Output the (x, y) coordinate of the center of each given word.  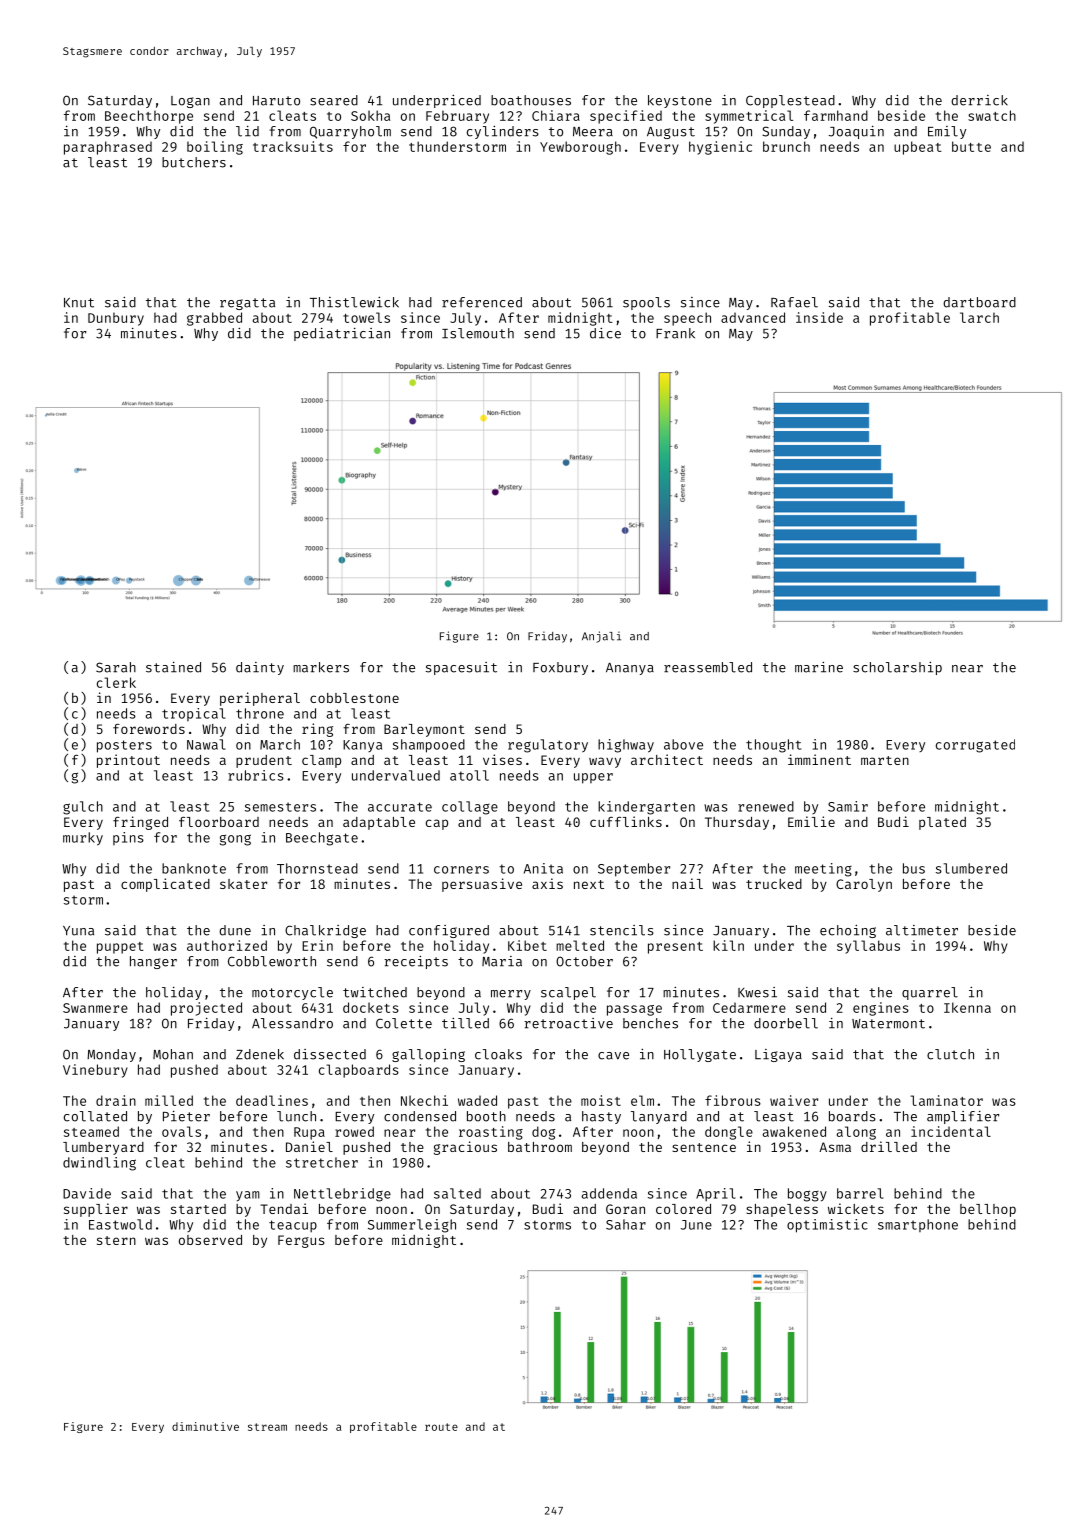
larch (979, 317)
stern (116, 1240)
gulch (83, 808)
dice (605, 333)
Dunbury (116, 319)
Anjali (601, 637)
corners (461, 870)
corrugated (975, 746)
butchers (194, 162)
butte (971, 146)
